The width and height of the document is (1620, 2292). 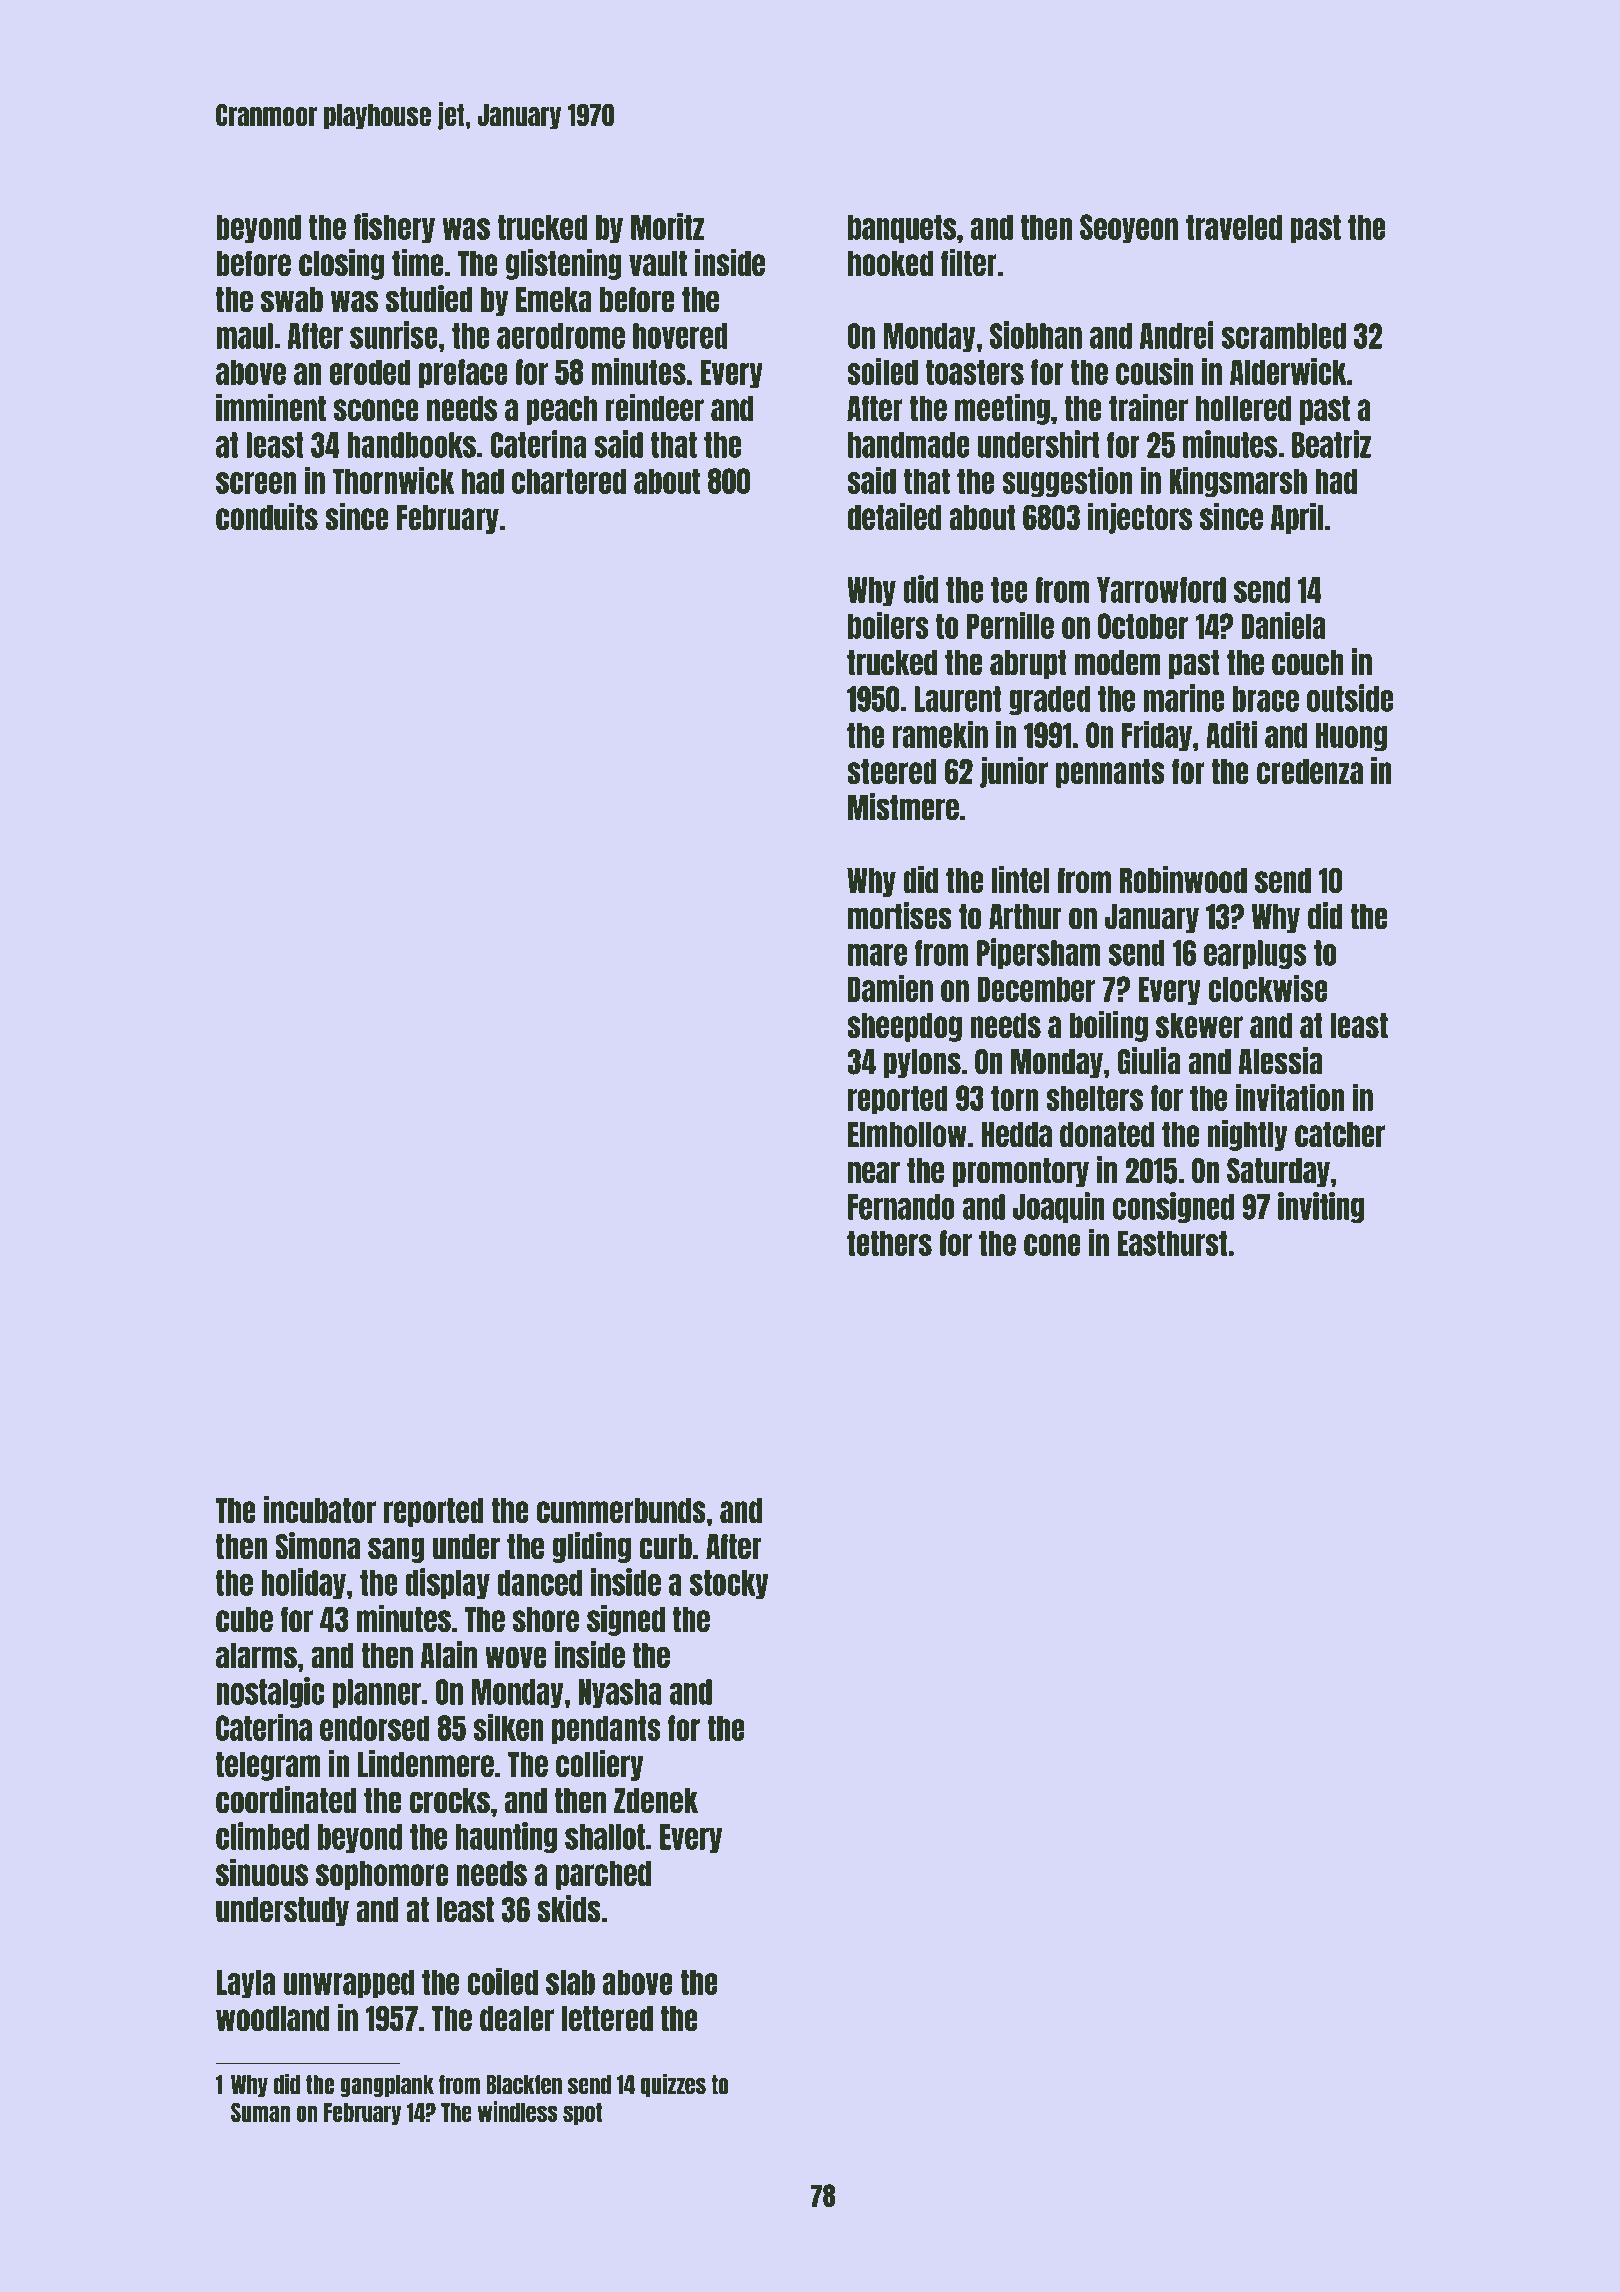 I want to click on near, so click(x=874, y=1172).
